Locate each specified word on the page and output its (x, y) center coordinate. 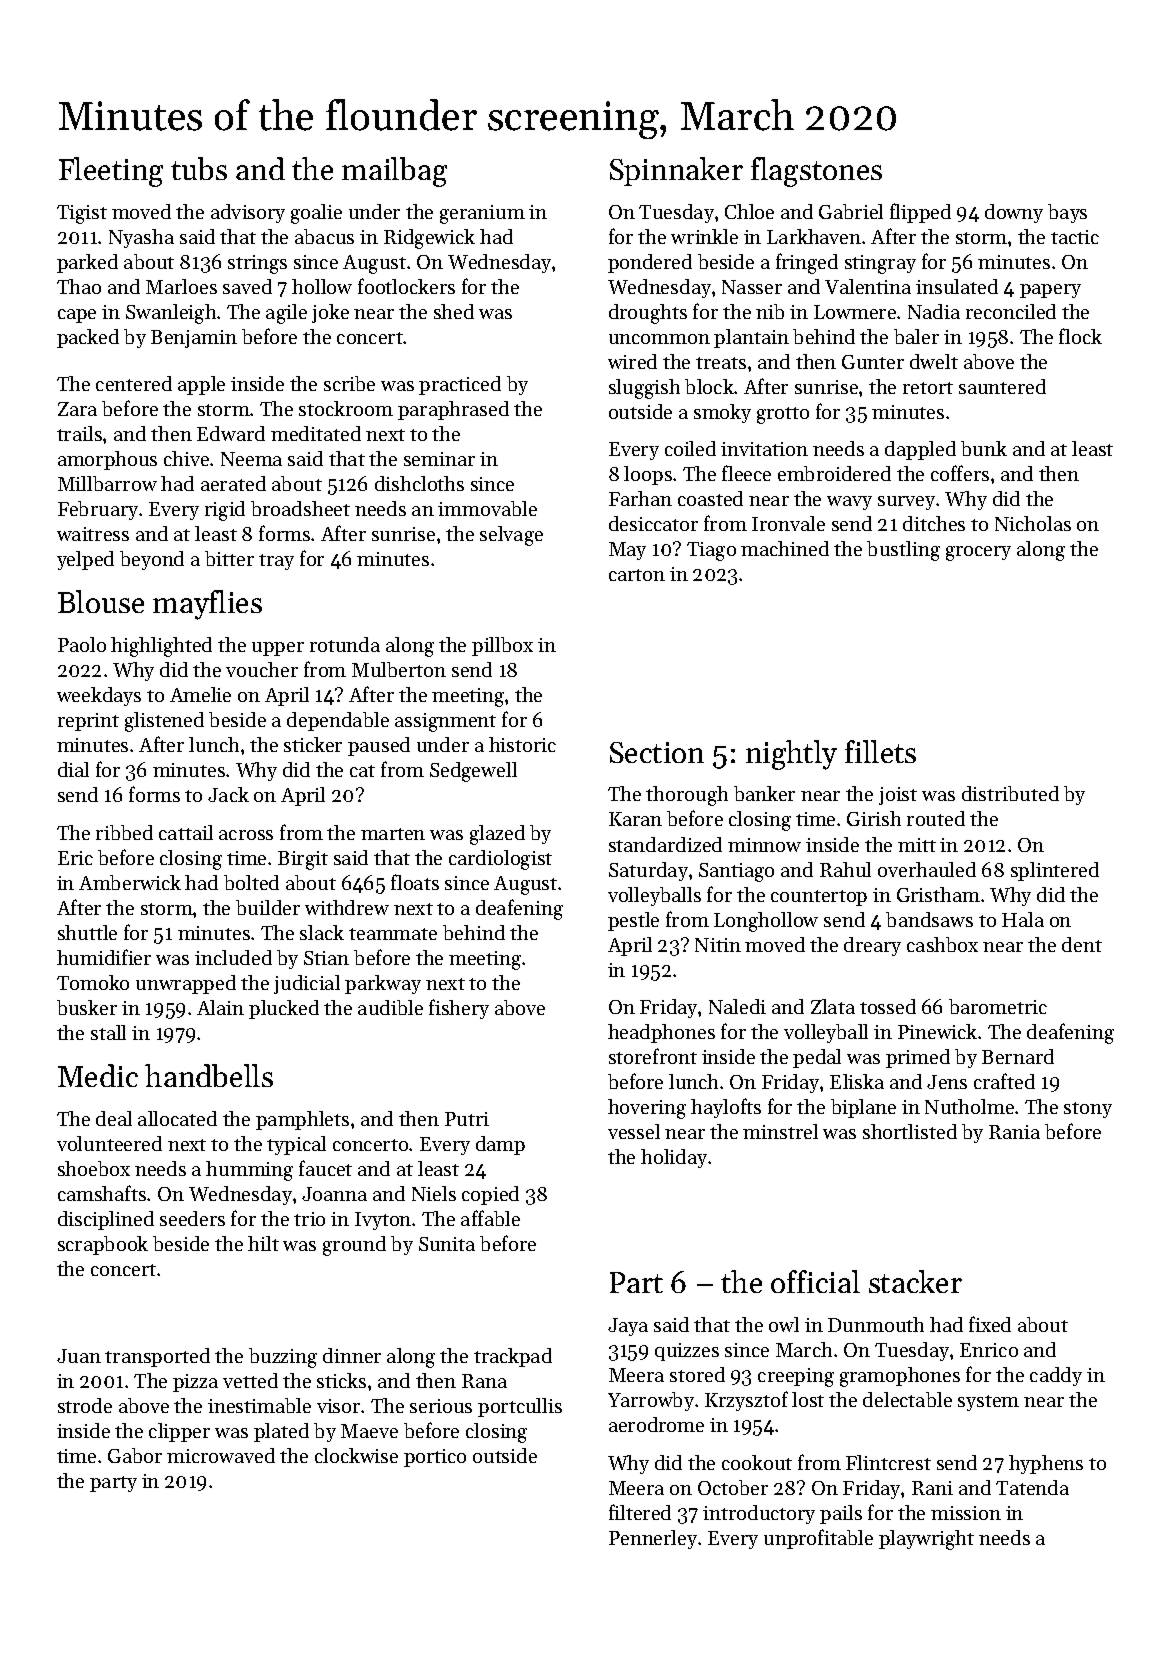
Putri (467, 1119)
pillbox (502, 646)
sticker (313, 744)
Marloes (181, 286)
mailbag (394, 172)
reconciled (1011, 311)
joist (898, 796)
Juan (79, 1356)
